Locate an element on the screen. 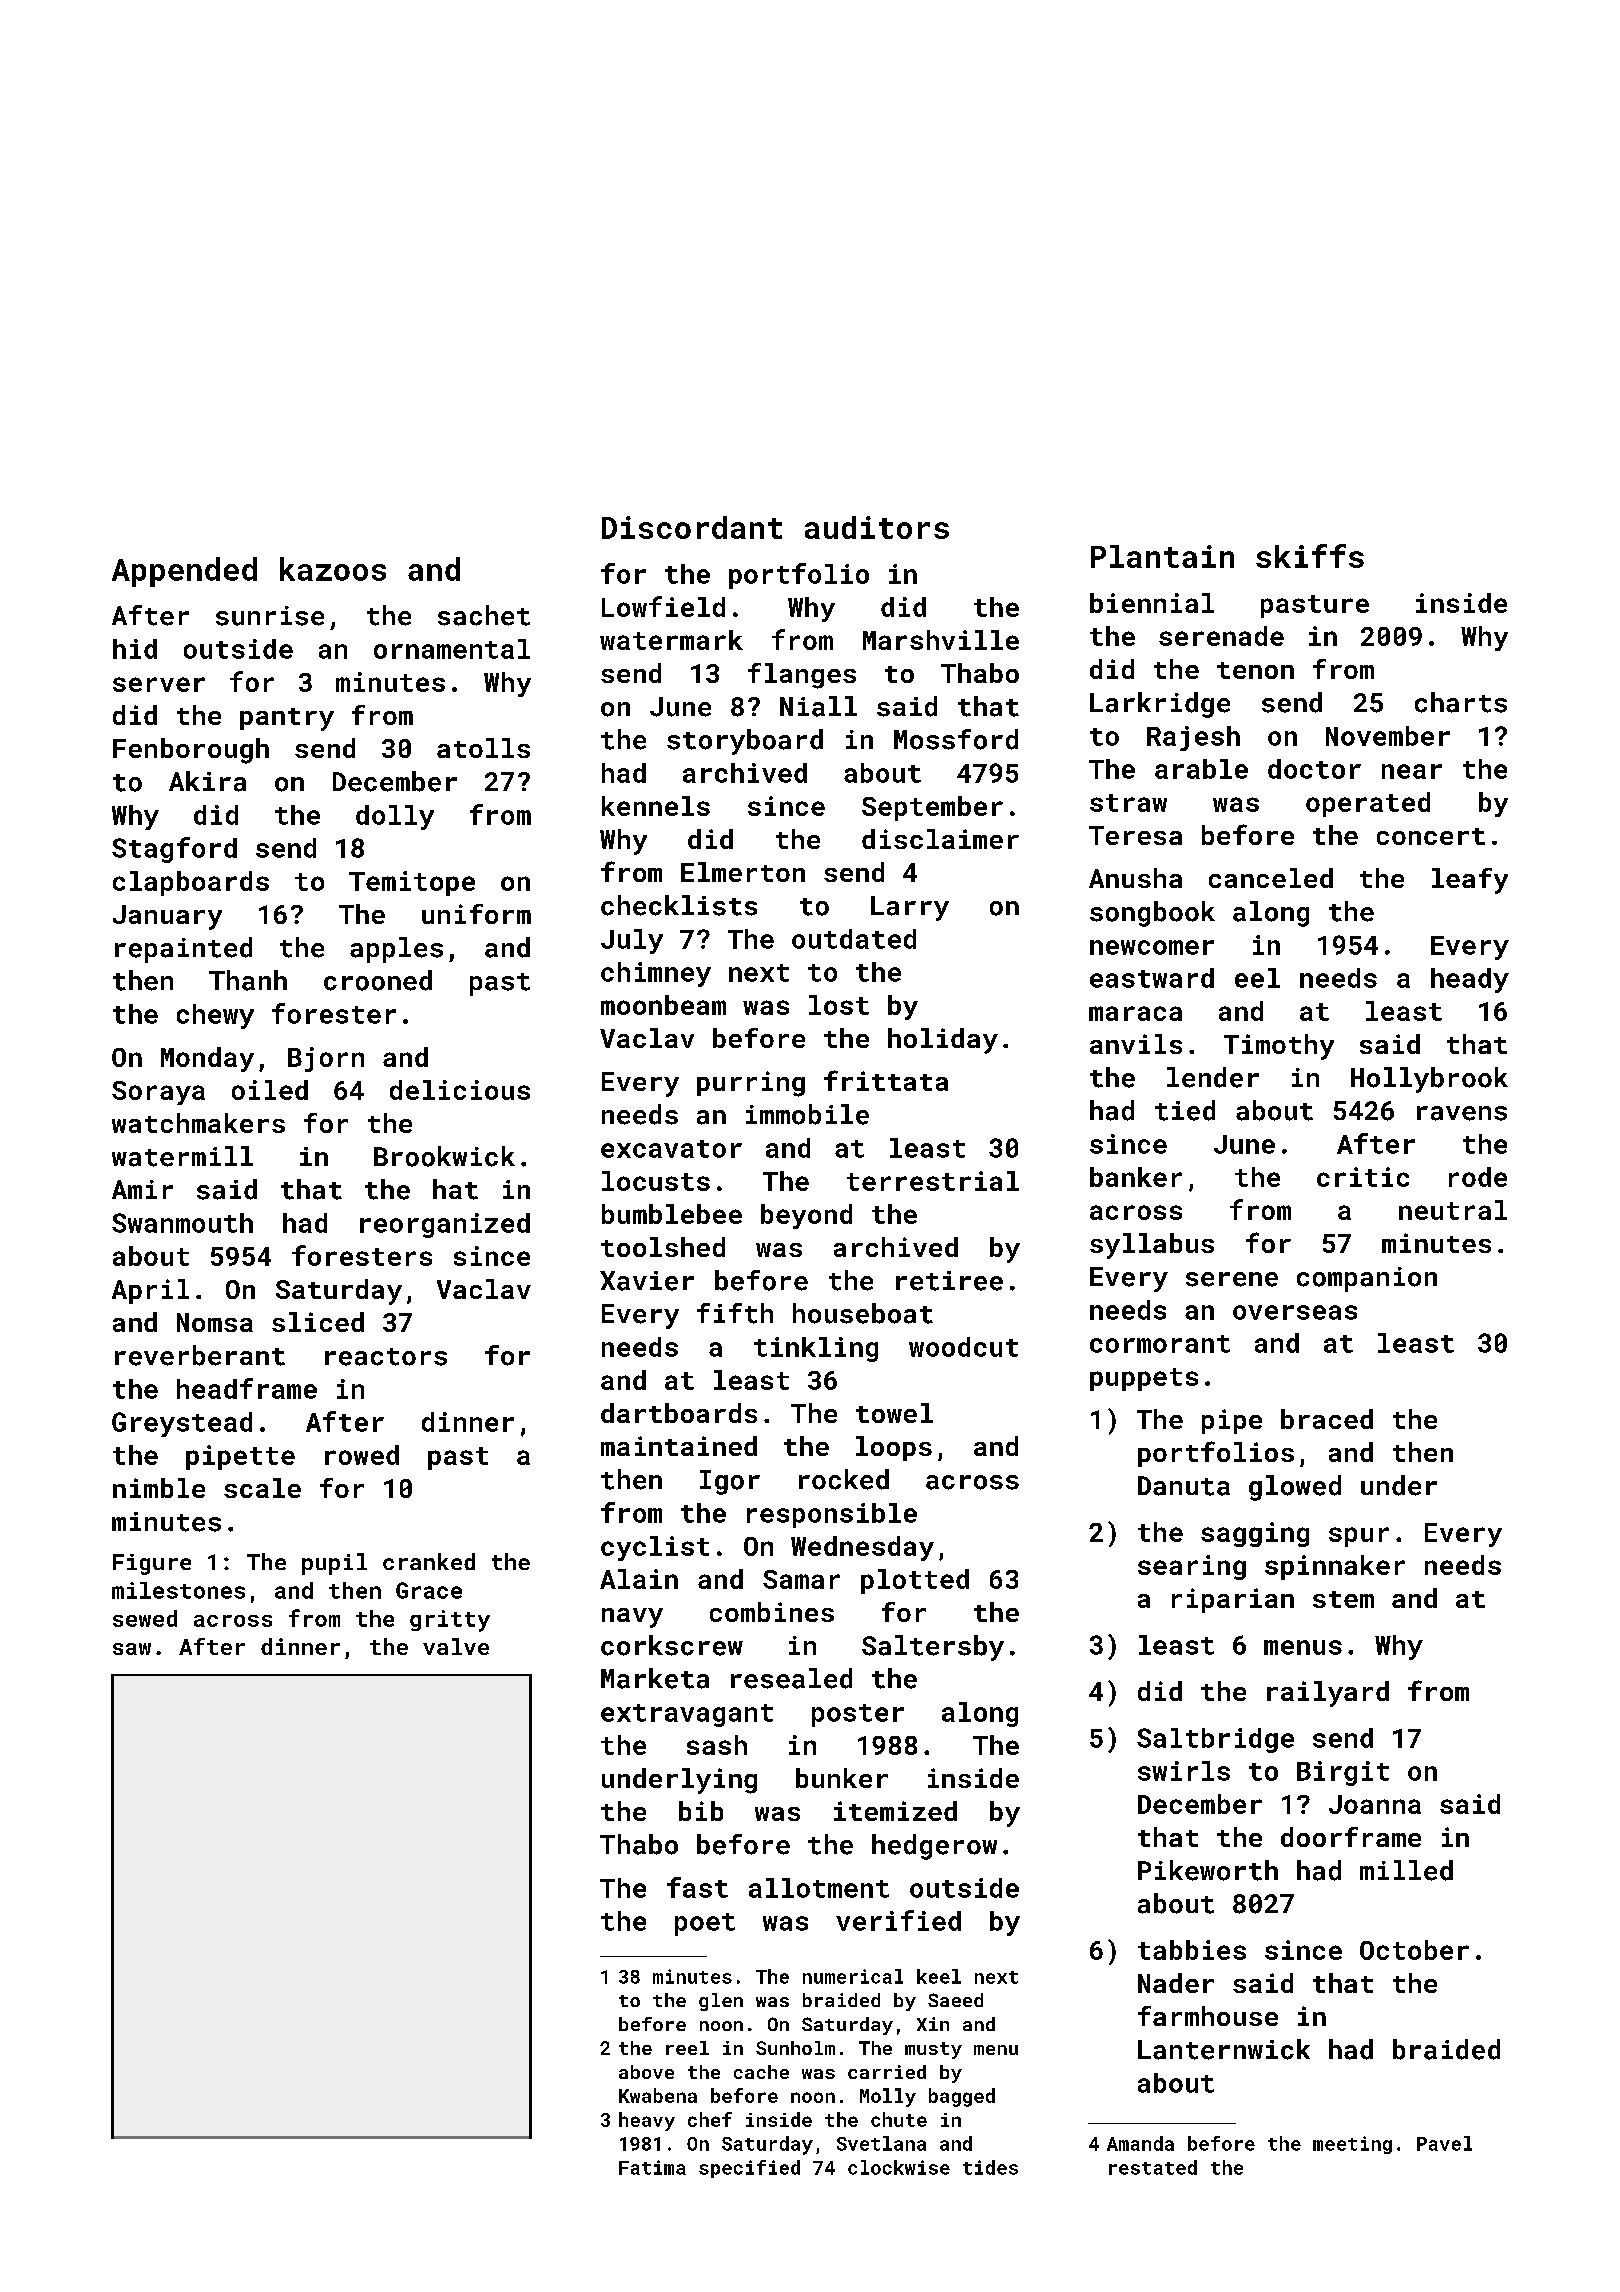 This screenshot has width=1620, height=2292. Birgit is located at coordinates (1343, 1773).
